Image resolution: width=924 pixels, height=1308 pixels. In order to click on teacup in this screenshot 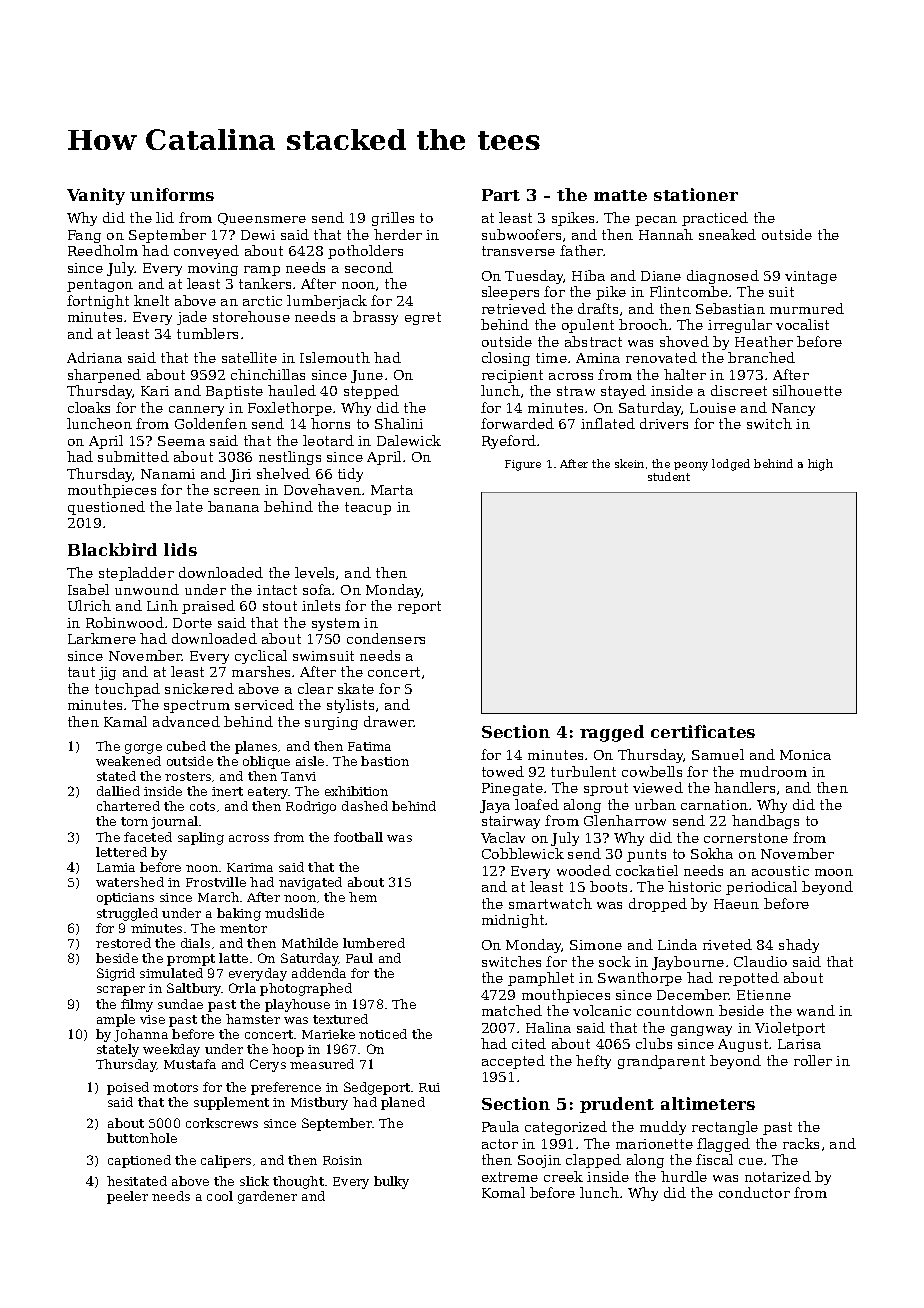, I will do `click(368, 508)`.
